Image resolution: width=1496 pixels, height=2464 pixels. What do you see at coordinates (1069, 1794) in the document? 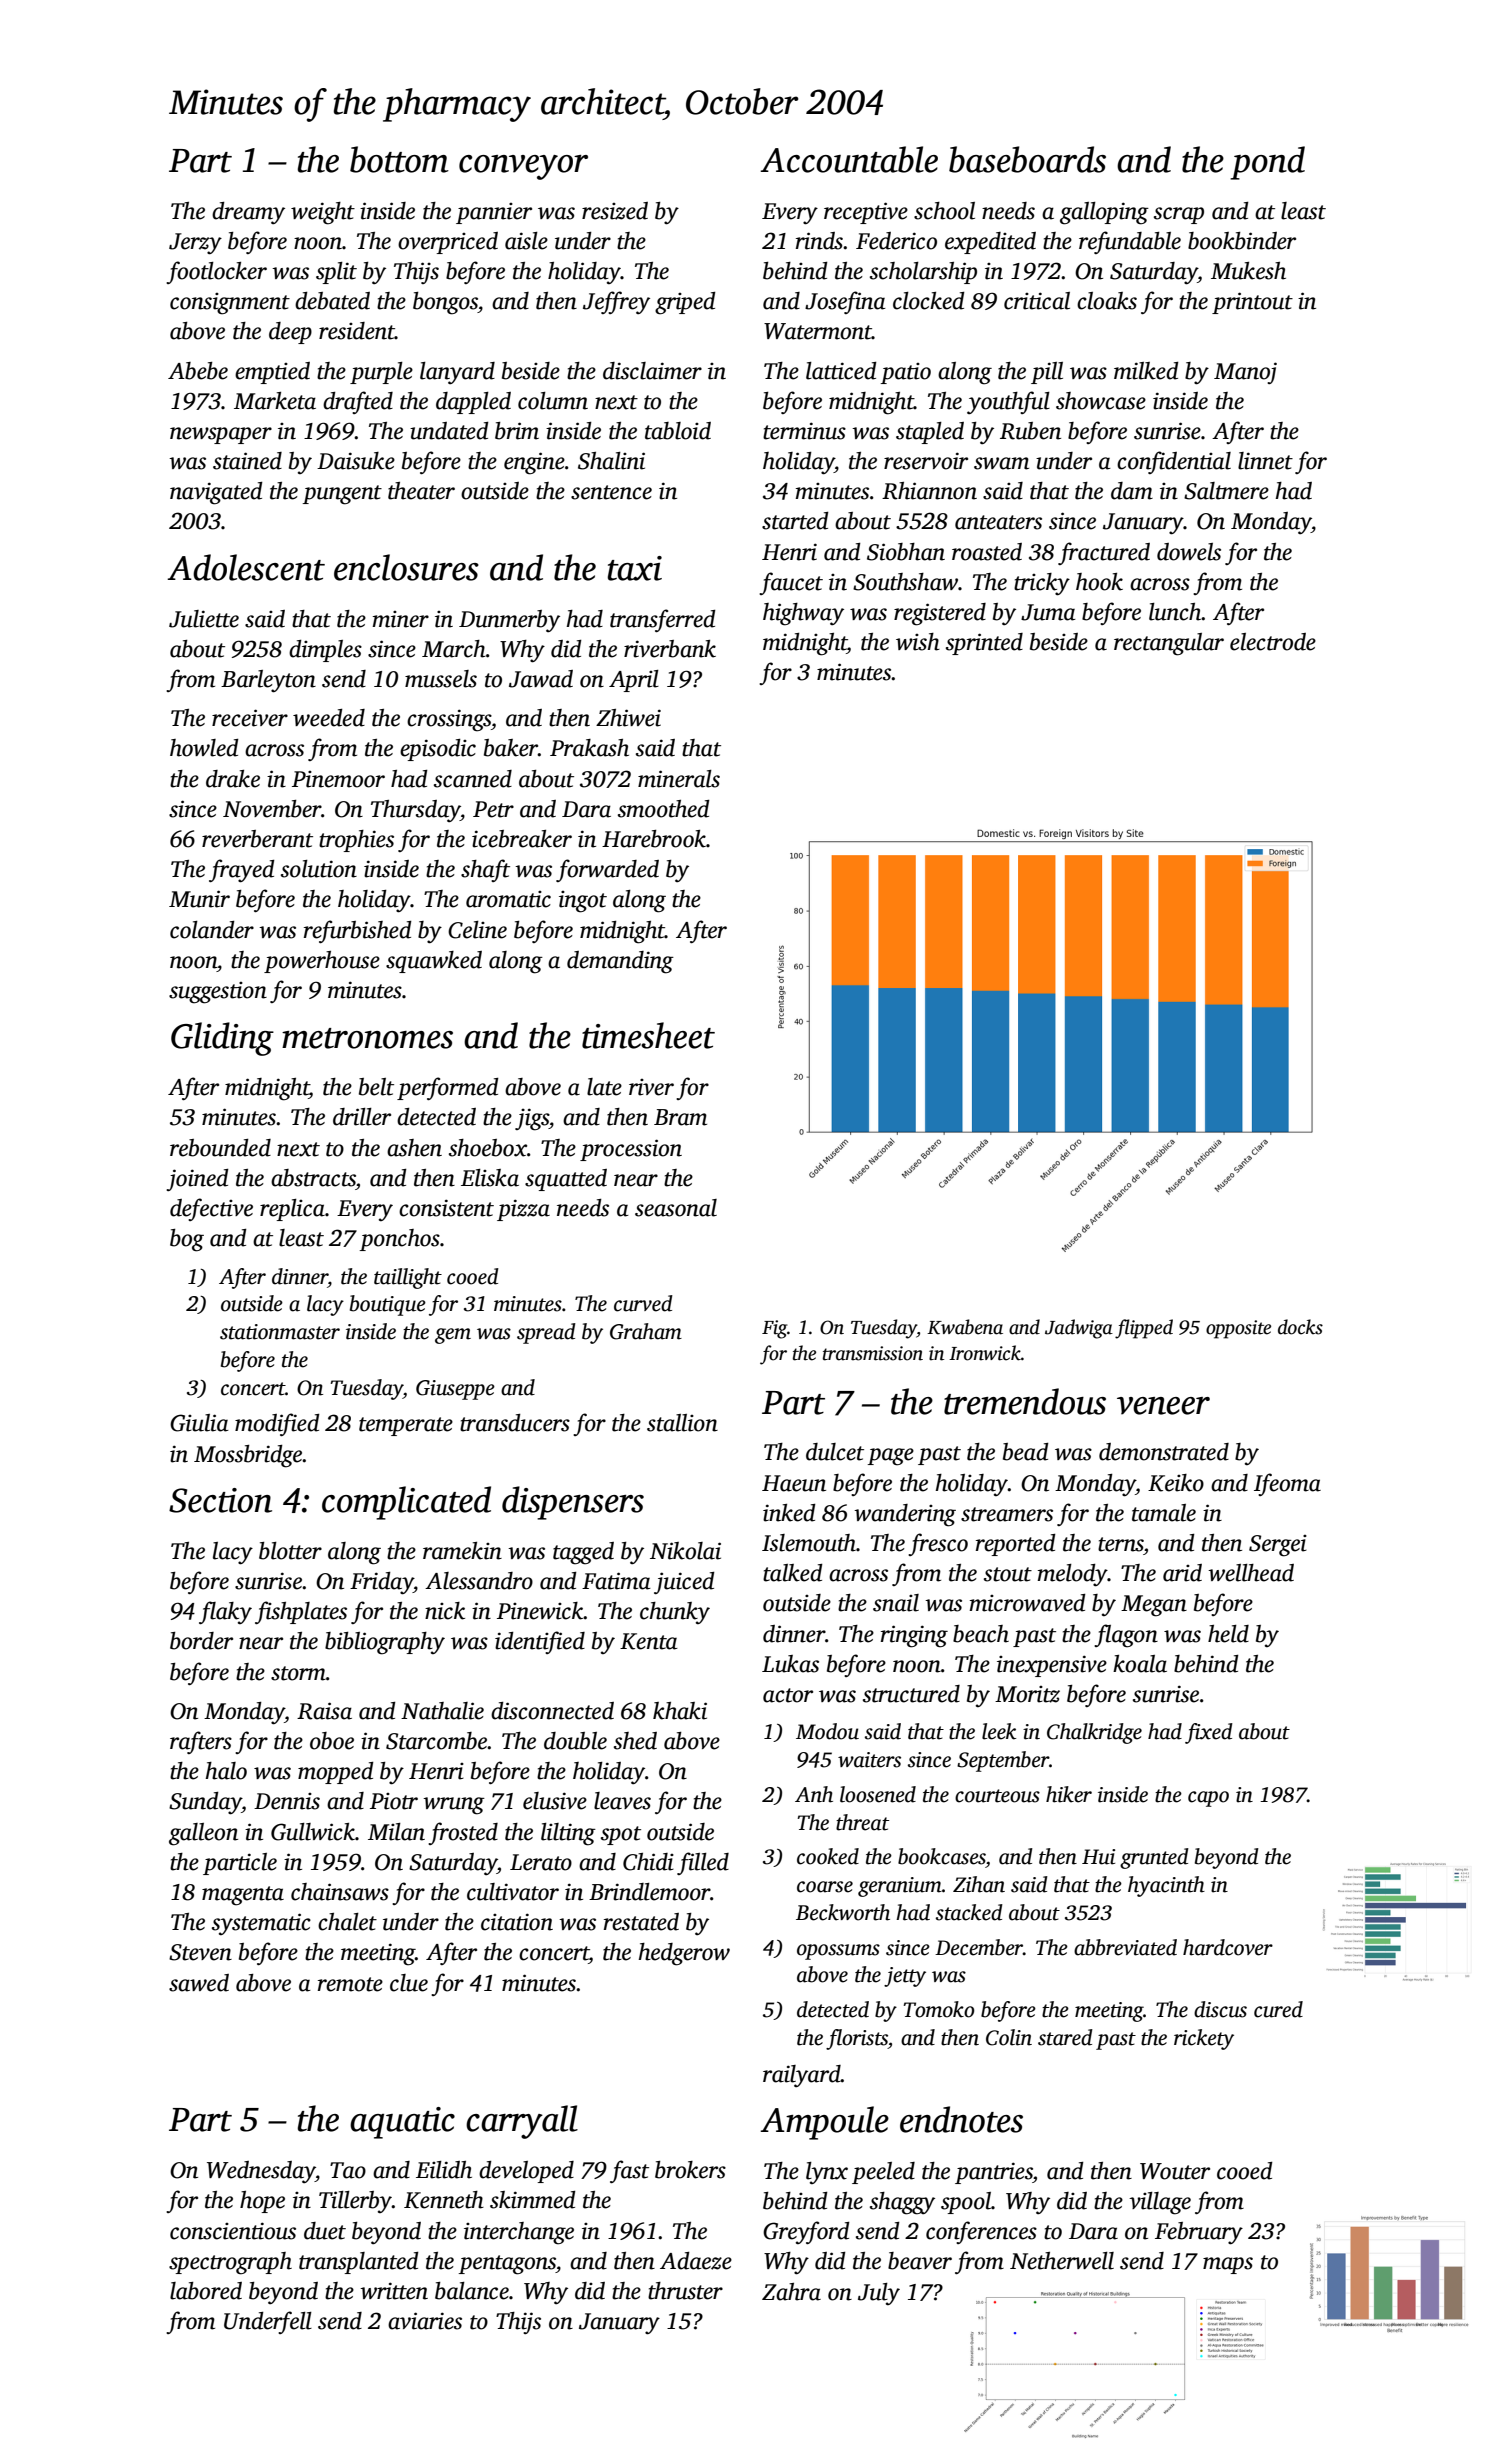
I see `hiker` at bounding box center [1069, 1794].
